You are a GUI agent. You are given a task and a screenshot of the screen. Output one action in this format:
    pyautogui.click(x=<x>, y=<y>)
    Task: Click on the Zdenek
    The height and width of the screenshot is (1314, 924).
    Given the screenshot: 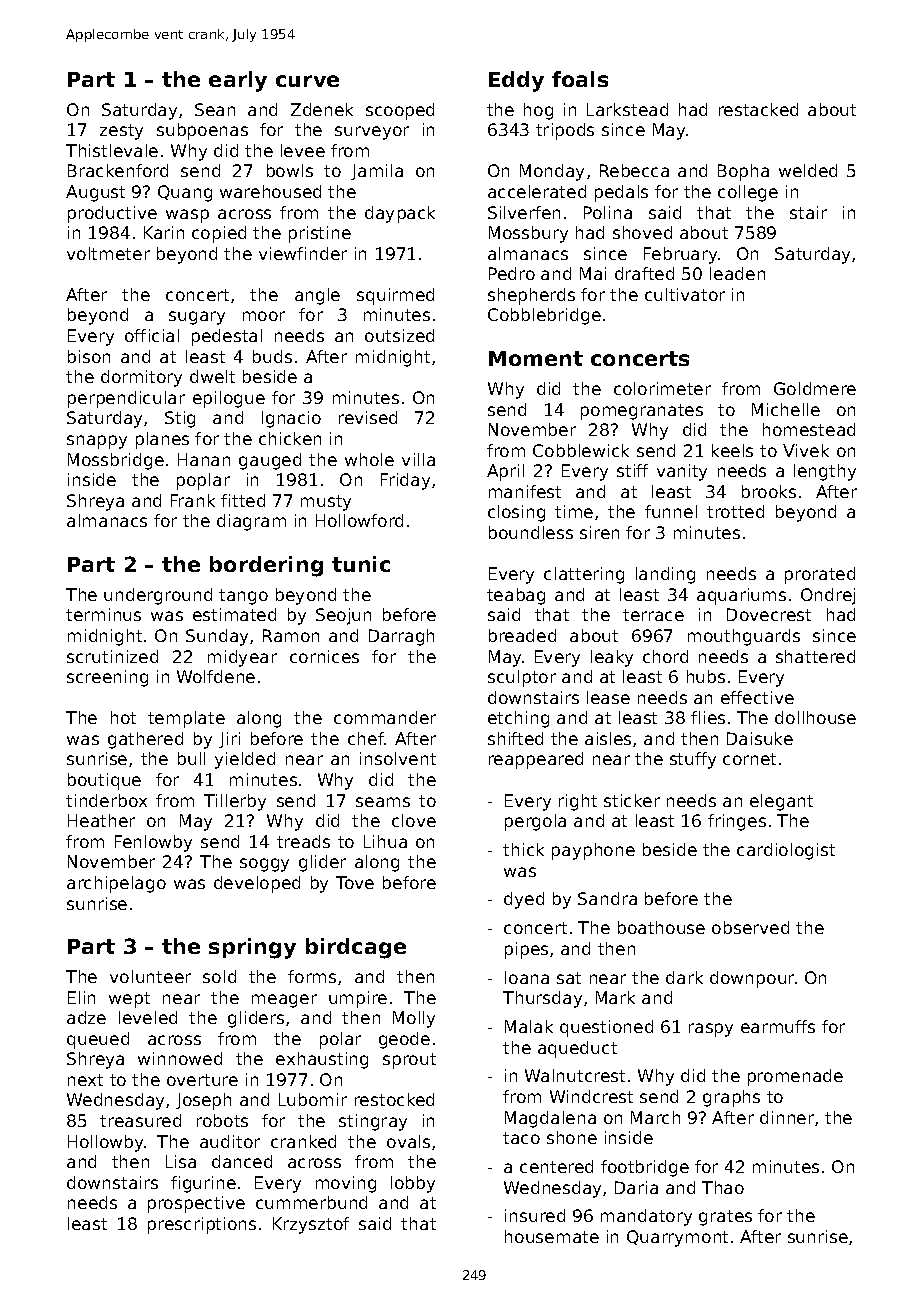 What is the action you would take?
    pyautogui.click(x=322, y=109)
